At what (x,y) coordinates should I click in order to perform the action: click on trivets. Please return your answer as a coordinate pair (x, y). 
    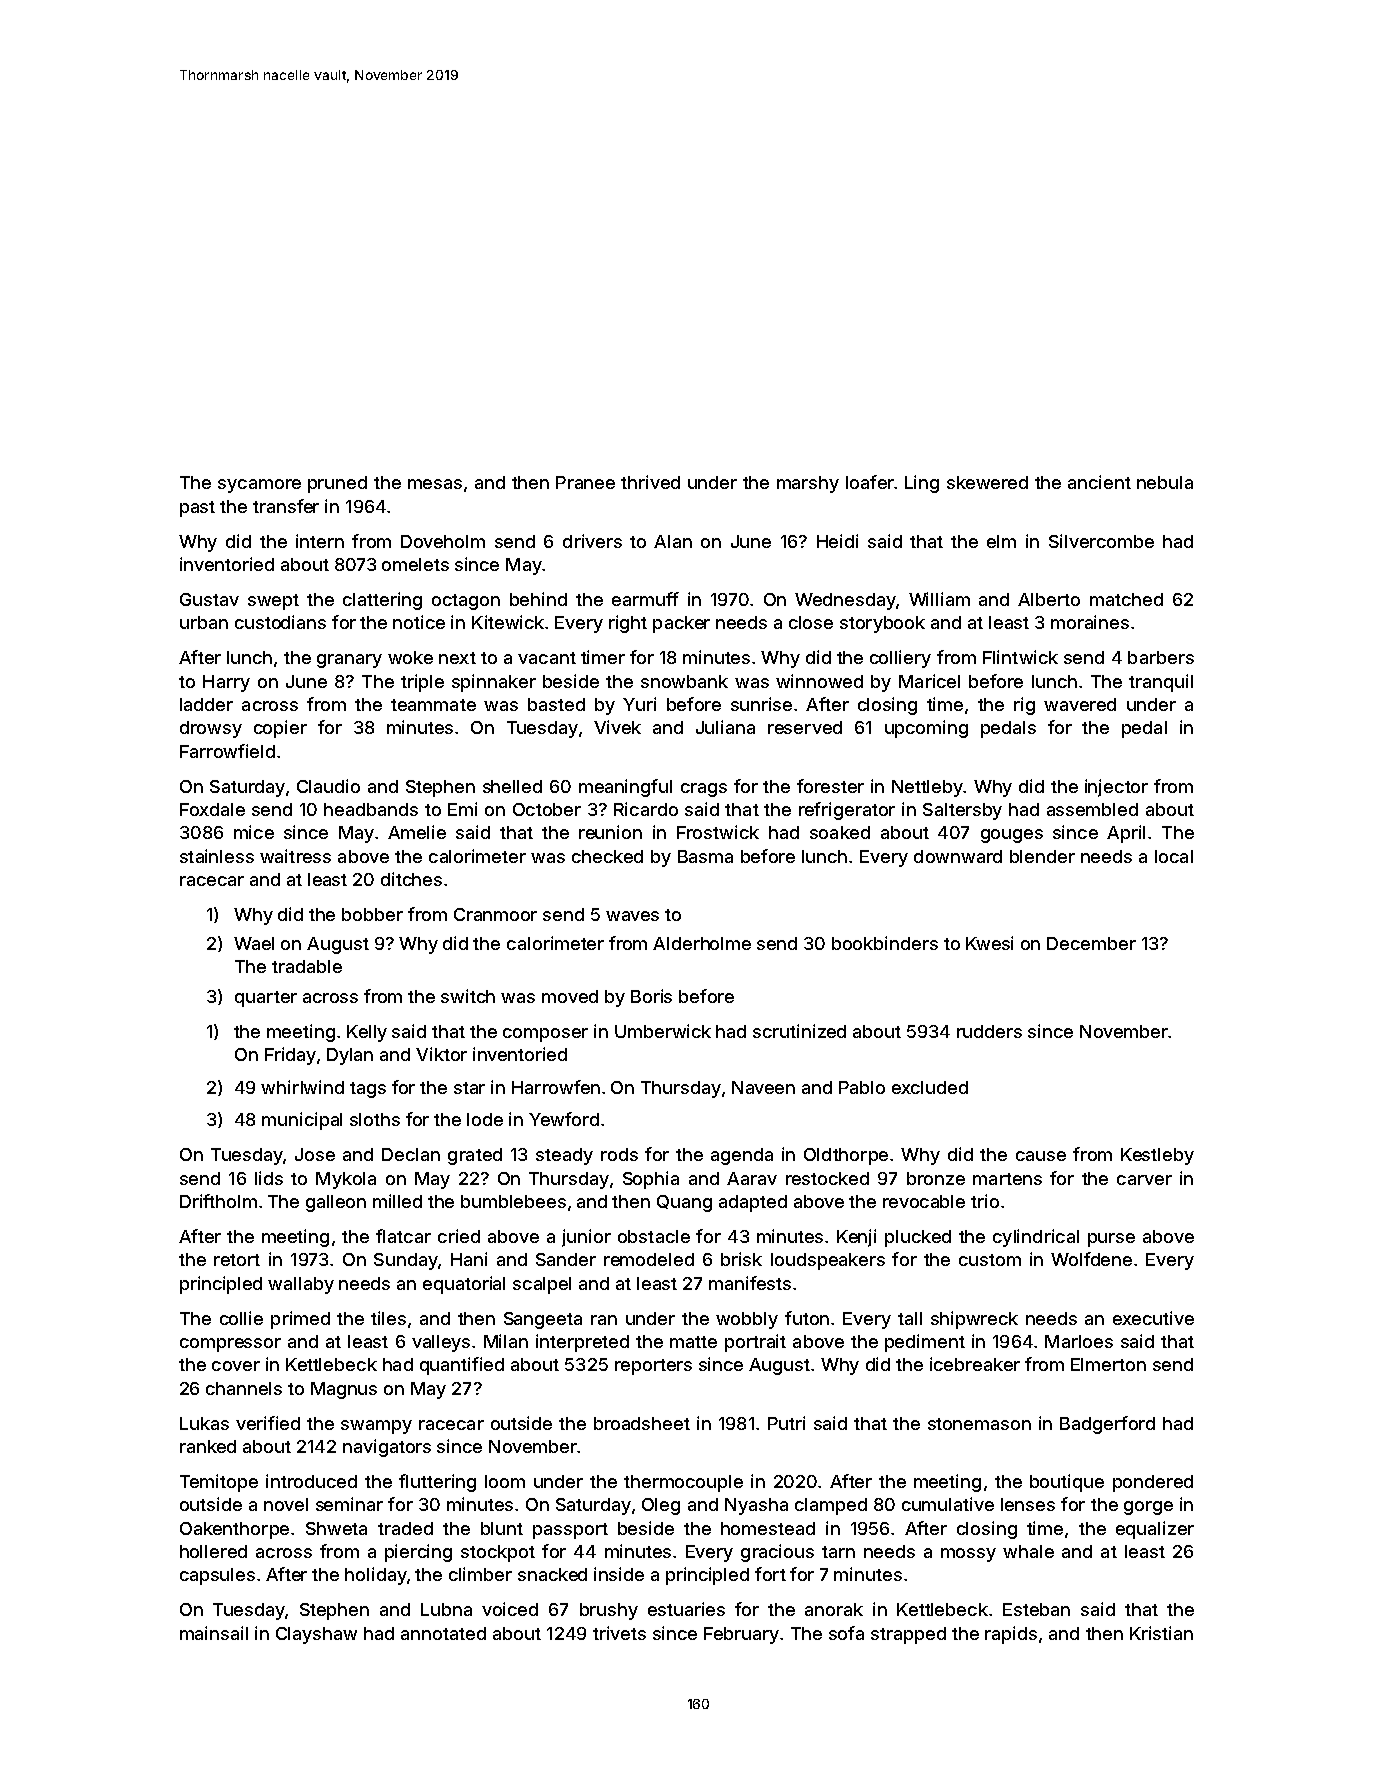
    Looking at the image, I should click on (619, 1633).
